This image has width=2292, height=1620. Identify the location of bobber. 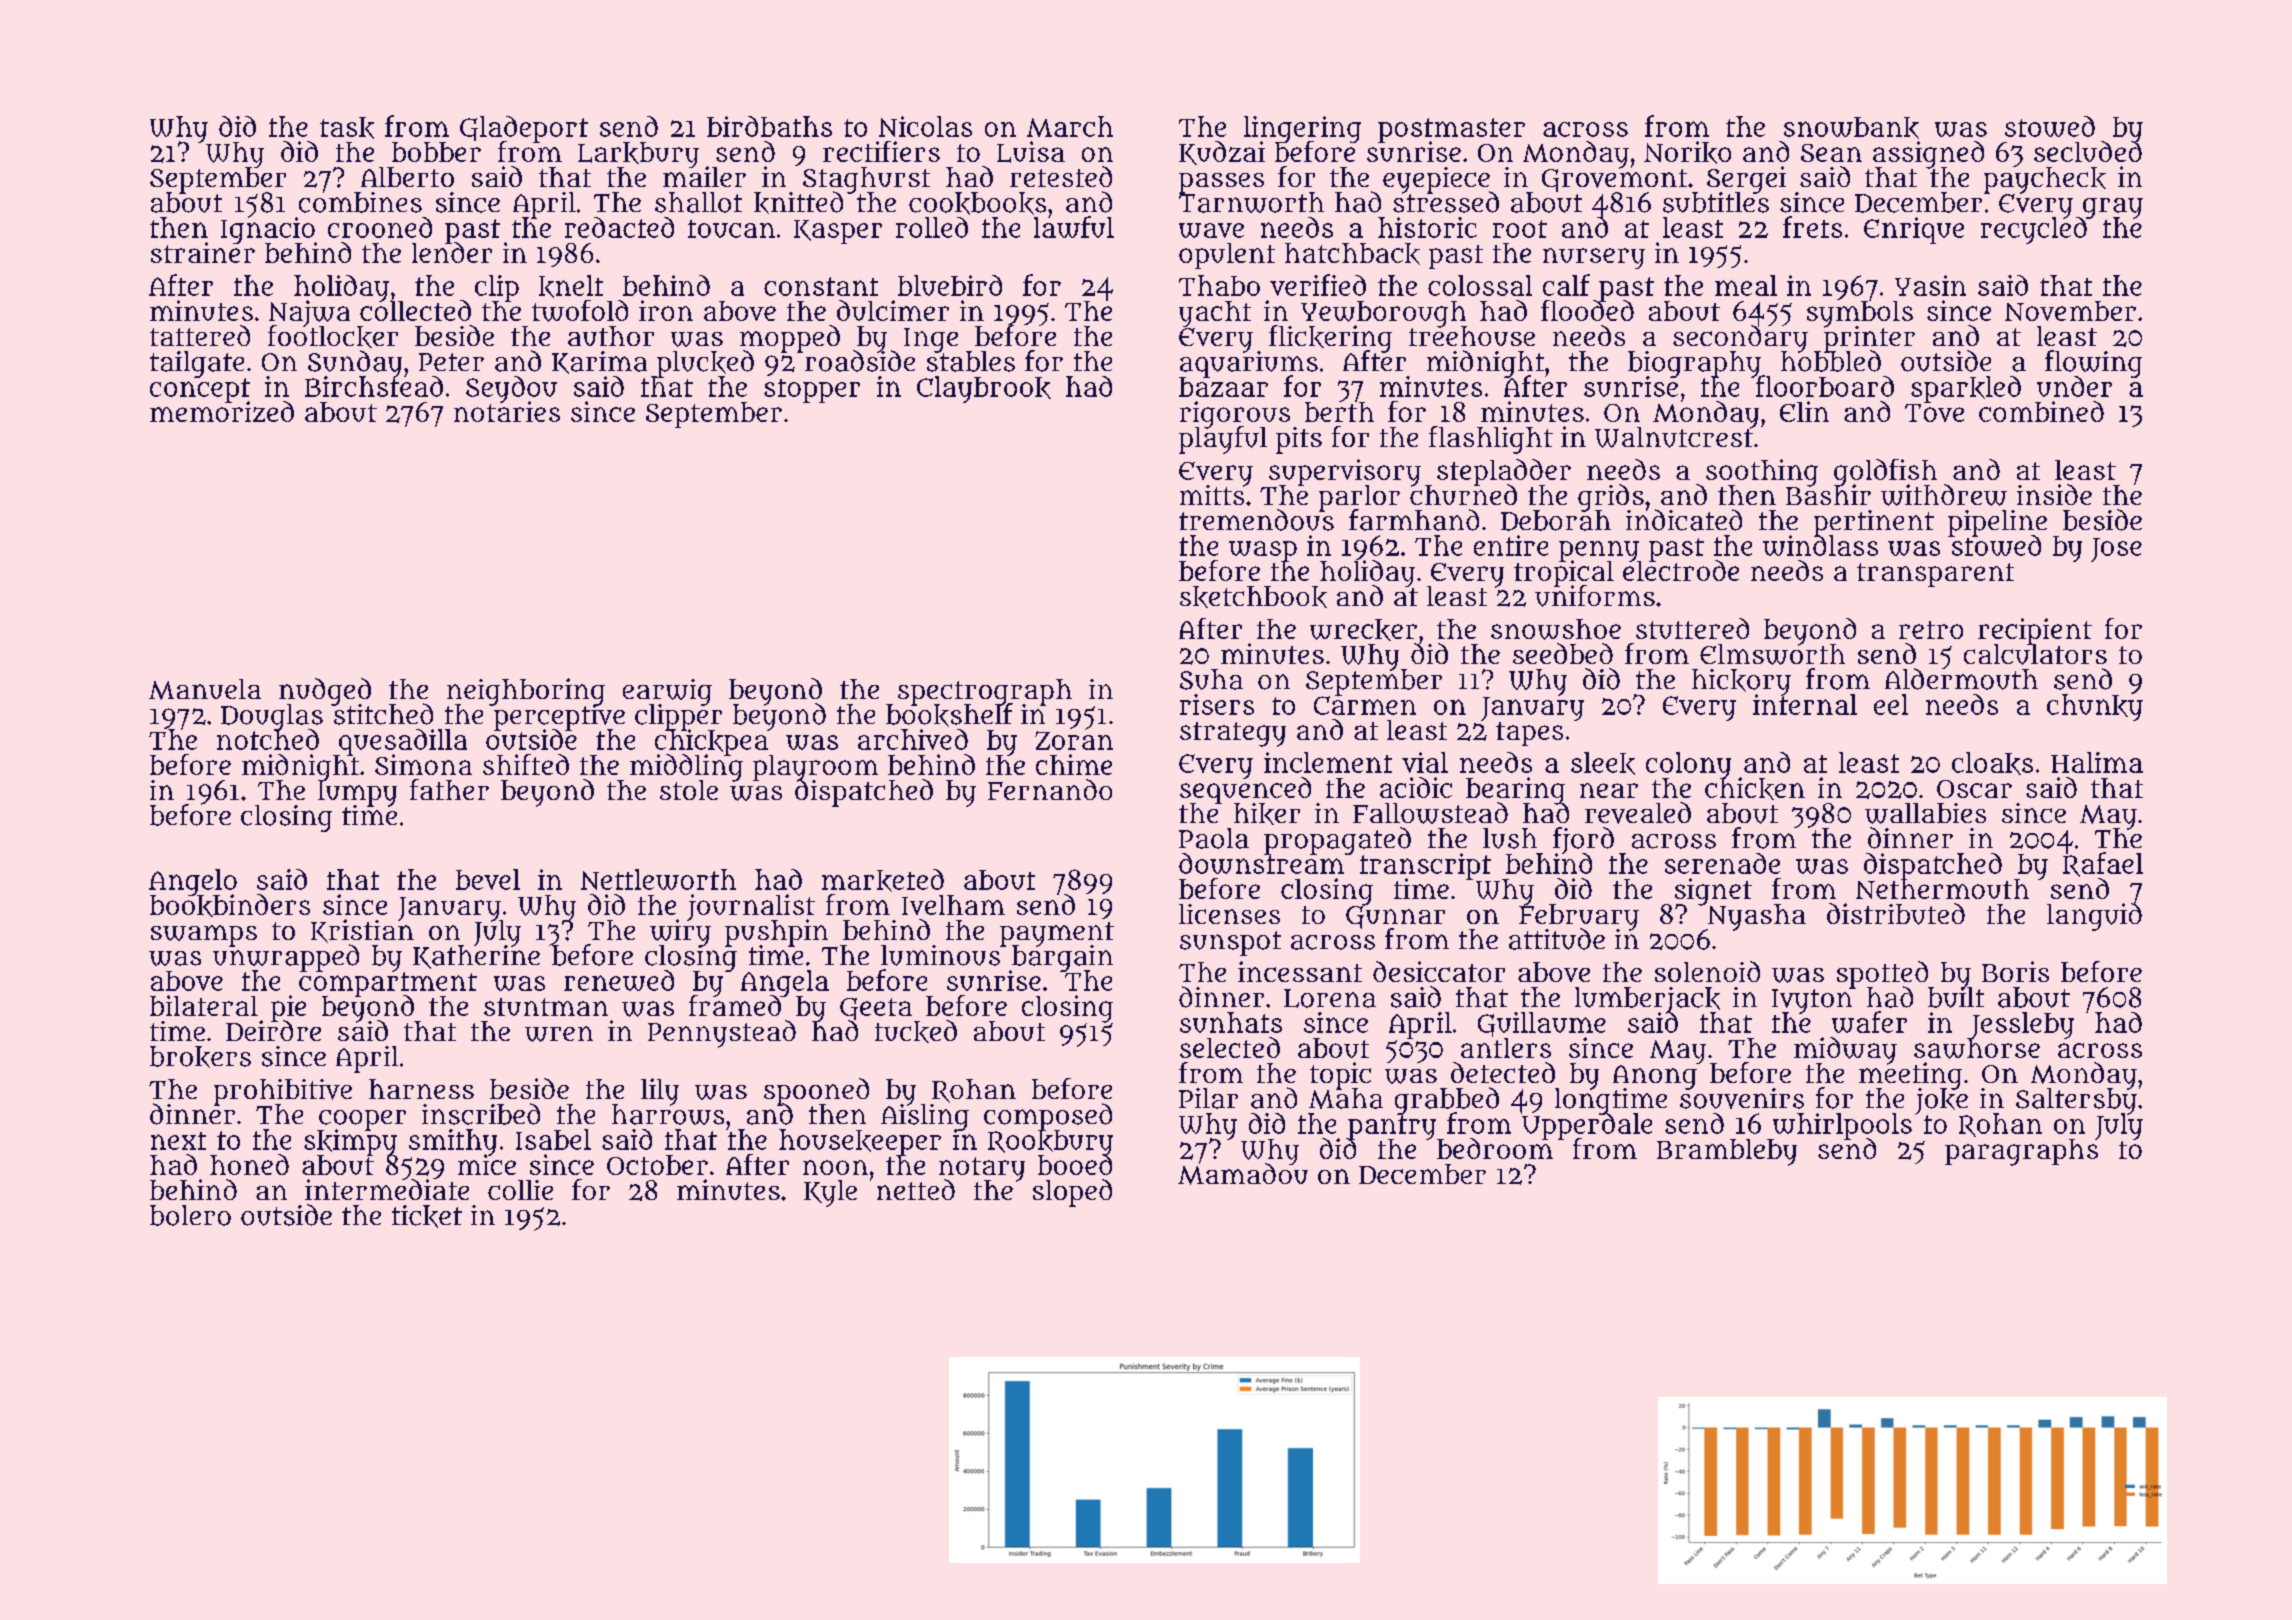
(436, 152).
